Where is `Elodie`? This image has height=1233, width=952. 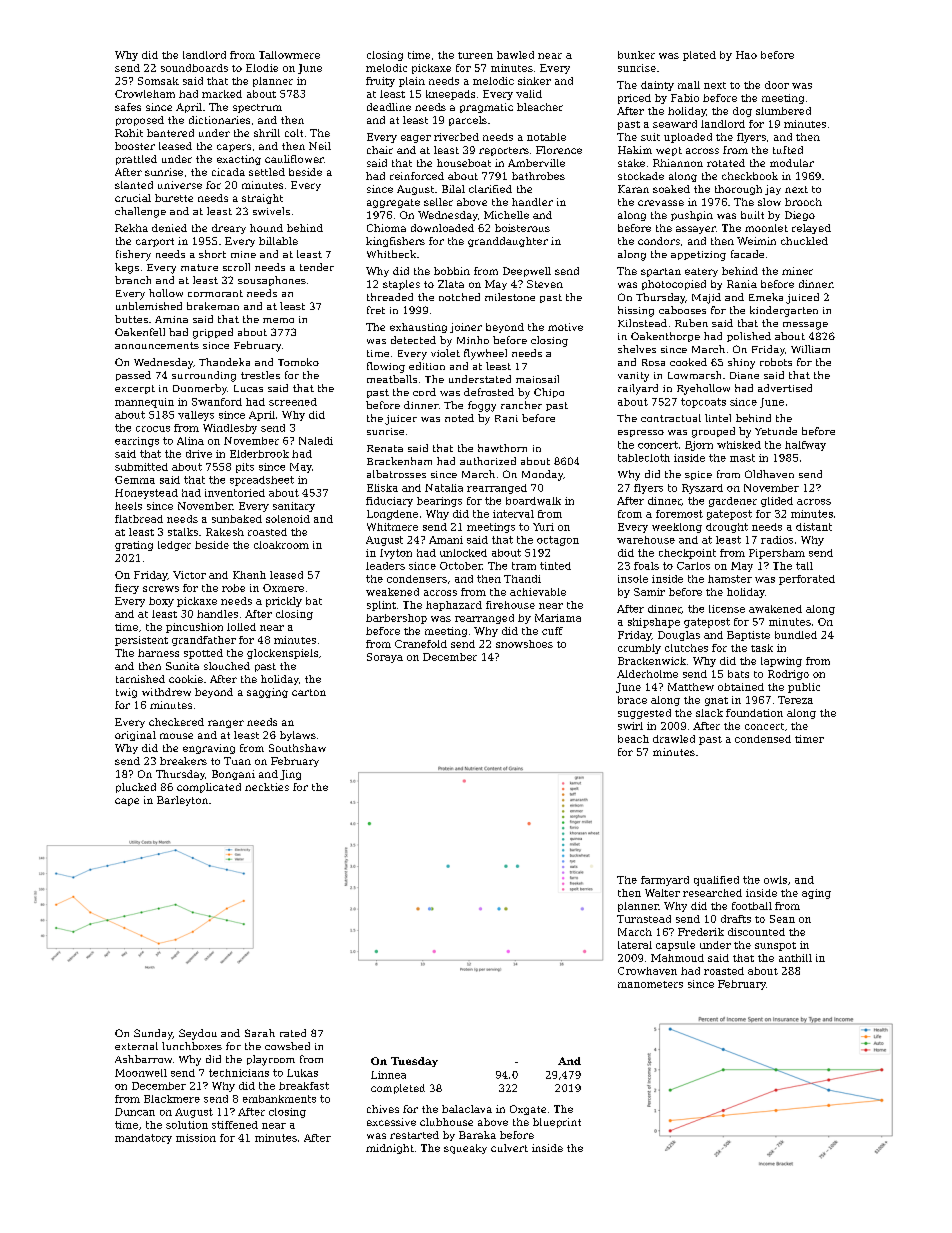 Elodie is located at coordinates (262, 68).
